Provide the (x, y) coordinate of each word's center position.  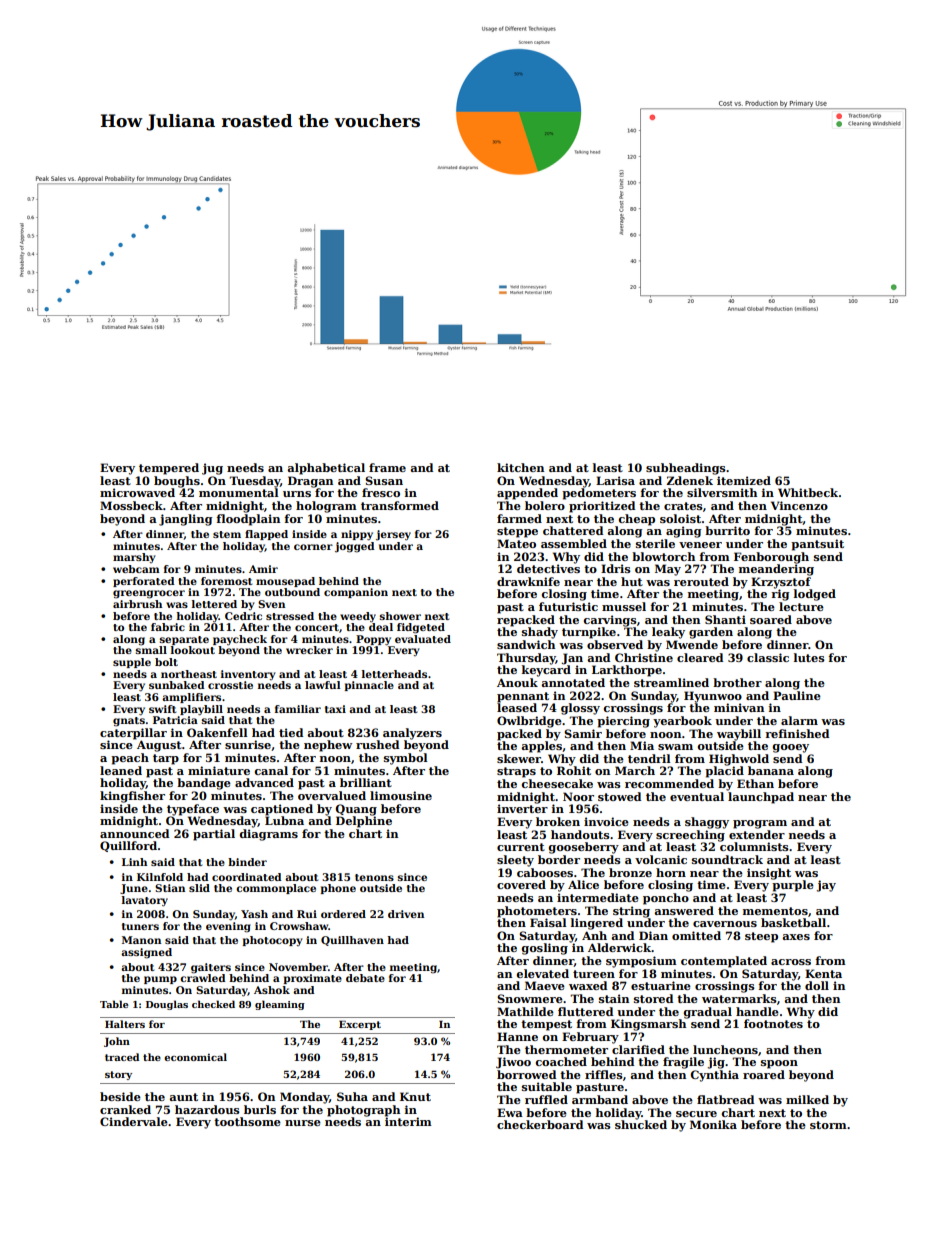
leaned (121, 770)
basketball (793, 922)
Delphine (364, 822)
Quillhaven (352, 941)
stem (227, 534)
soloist (680, 518)
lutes (809, 657)
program (760, 824)
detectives (548, 568)
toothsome (247, 1121)
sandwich (526, 644)
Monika (713, 1124)
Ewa (510, 1112)
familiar (298, 709)
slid (199, 888)
